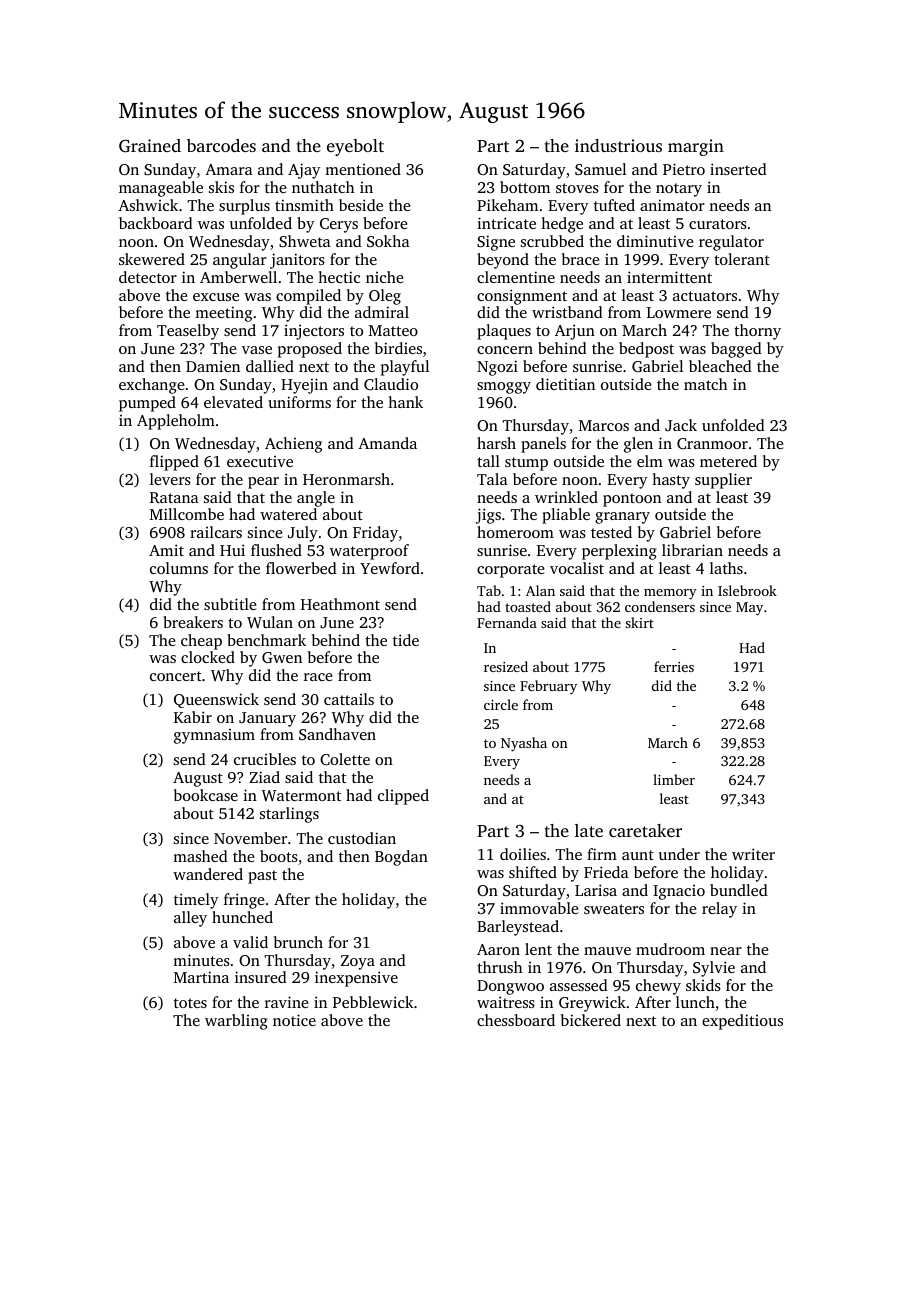 The height and width of the document is (1316, 908). I want to click on bundled, so click(739, 890).
